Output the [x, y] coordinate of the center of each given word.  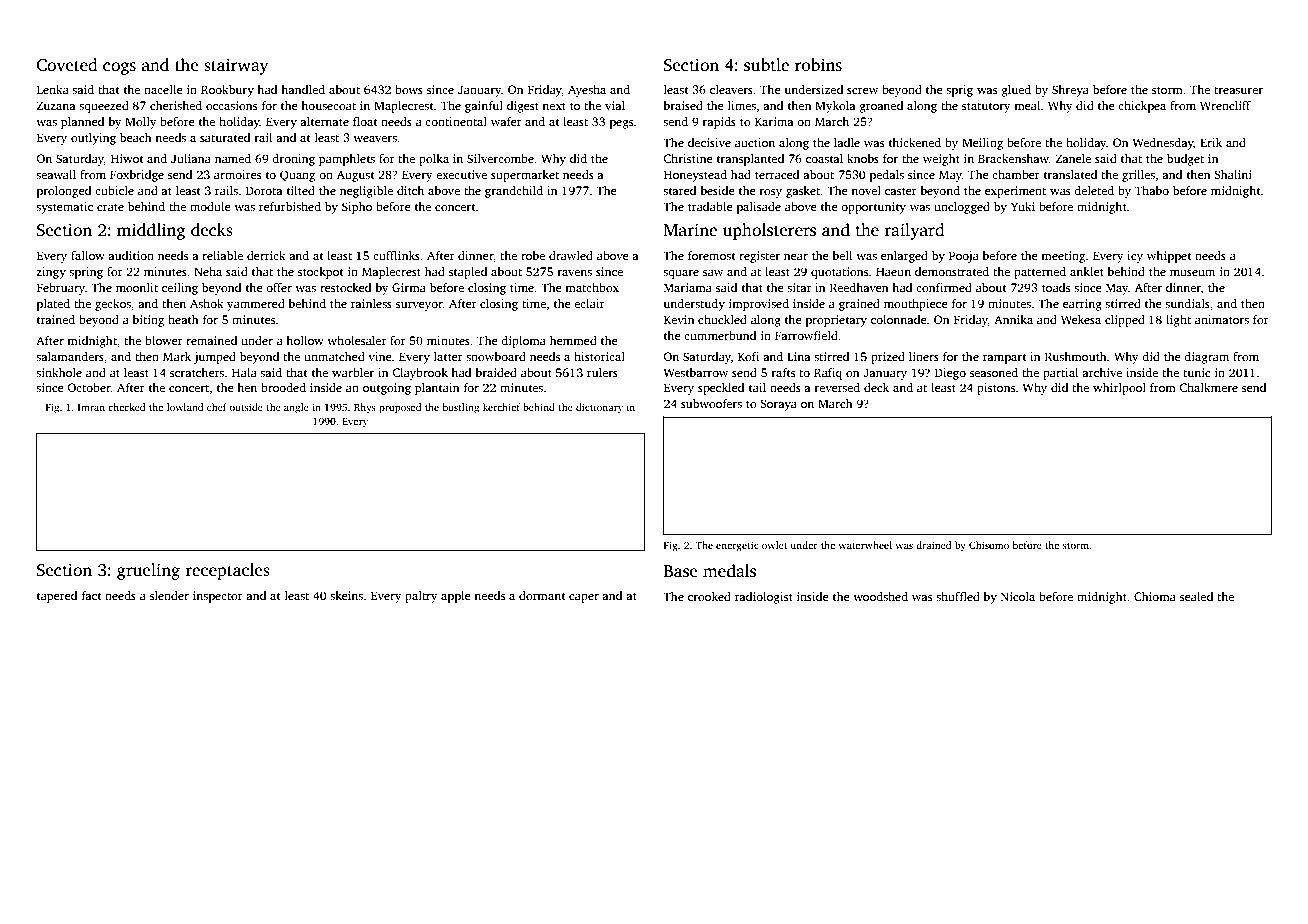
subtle [766, 65]
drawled [571, 255]
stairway [236, 66]
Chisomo [989, 545]
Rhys [365, 408]
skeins [346, 595]
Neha [208, 271]
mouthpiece [916, 305]
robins [818, 65]
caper [584, 598]
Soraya [778, 405]
